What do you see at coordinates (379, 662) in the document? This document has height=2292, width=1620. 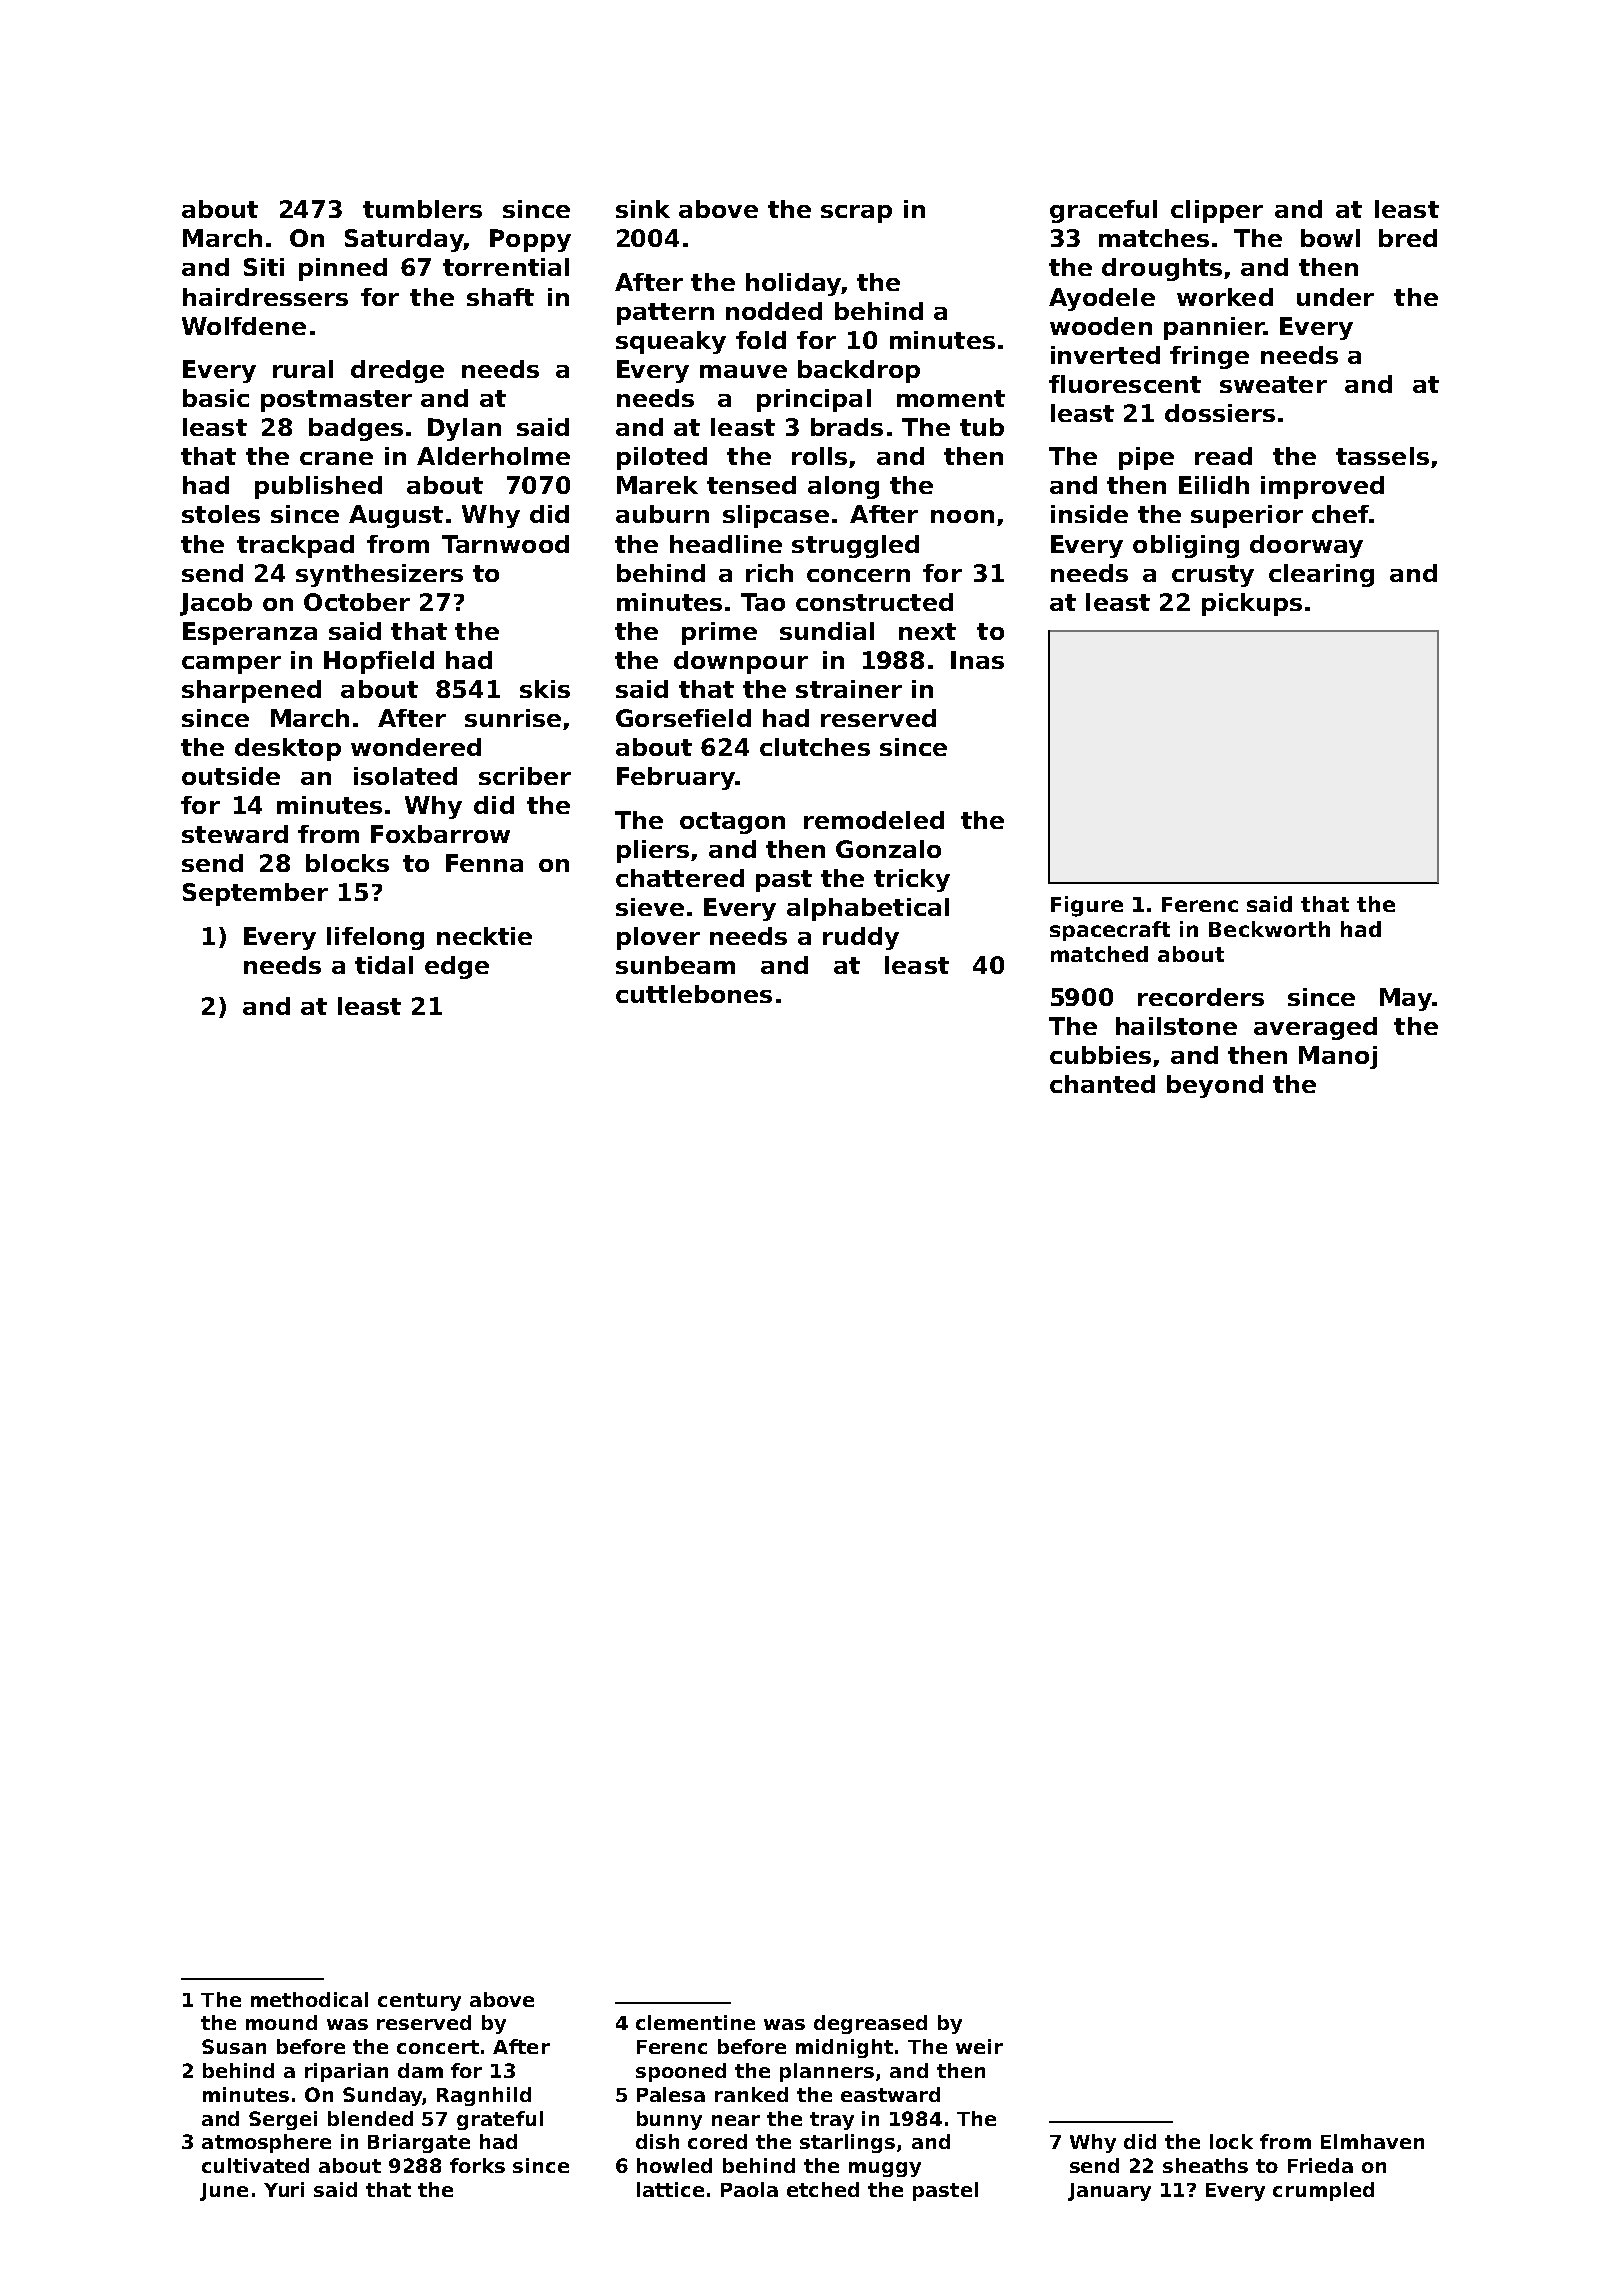 I see `Hopfield` at bounding box center [379, 662].
